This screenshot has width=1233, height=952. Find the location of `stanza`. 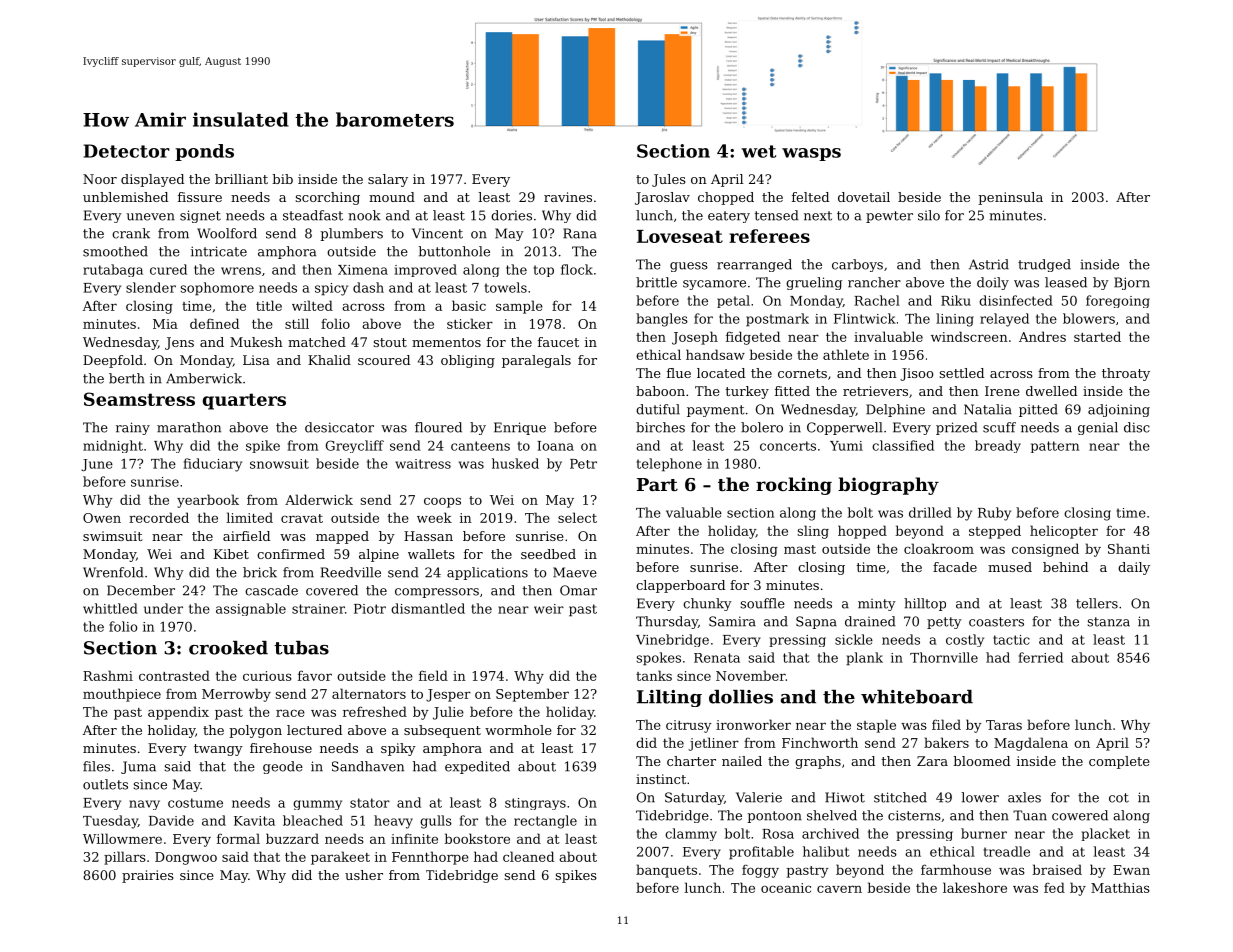

stanza is located at coordinates (1109, 622).
